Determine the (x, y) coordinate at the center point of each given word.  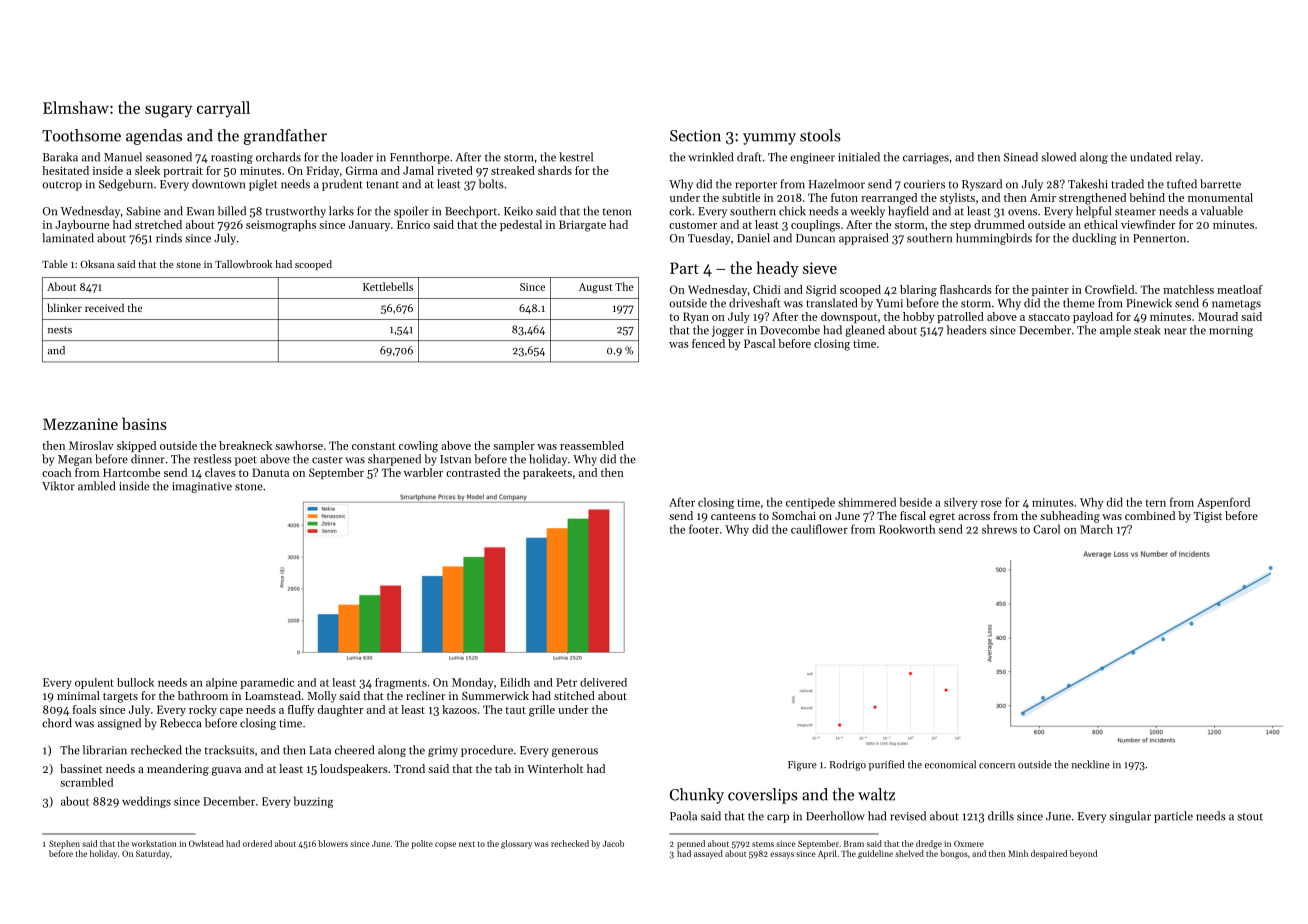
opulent (94, 683)
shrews (999, 529)
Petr (566, 682)
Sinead (1021, 157)
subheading (1070, 517)
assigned (119, 724)
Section (695, 136)
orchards (278, 157)
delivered (603, 682)
